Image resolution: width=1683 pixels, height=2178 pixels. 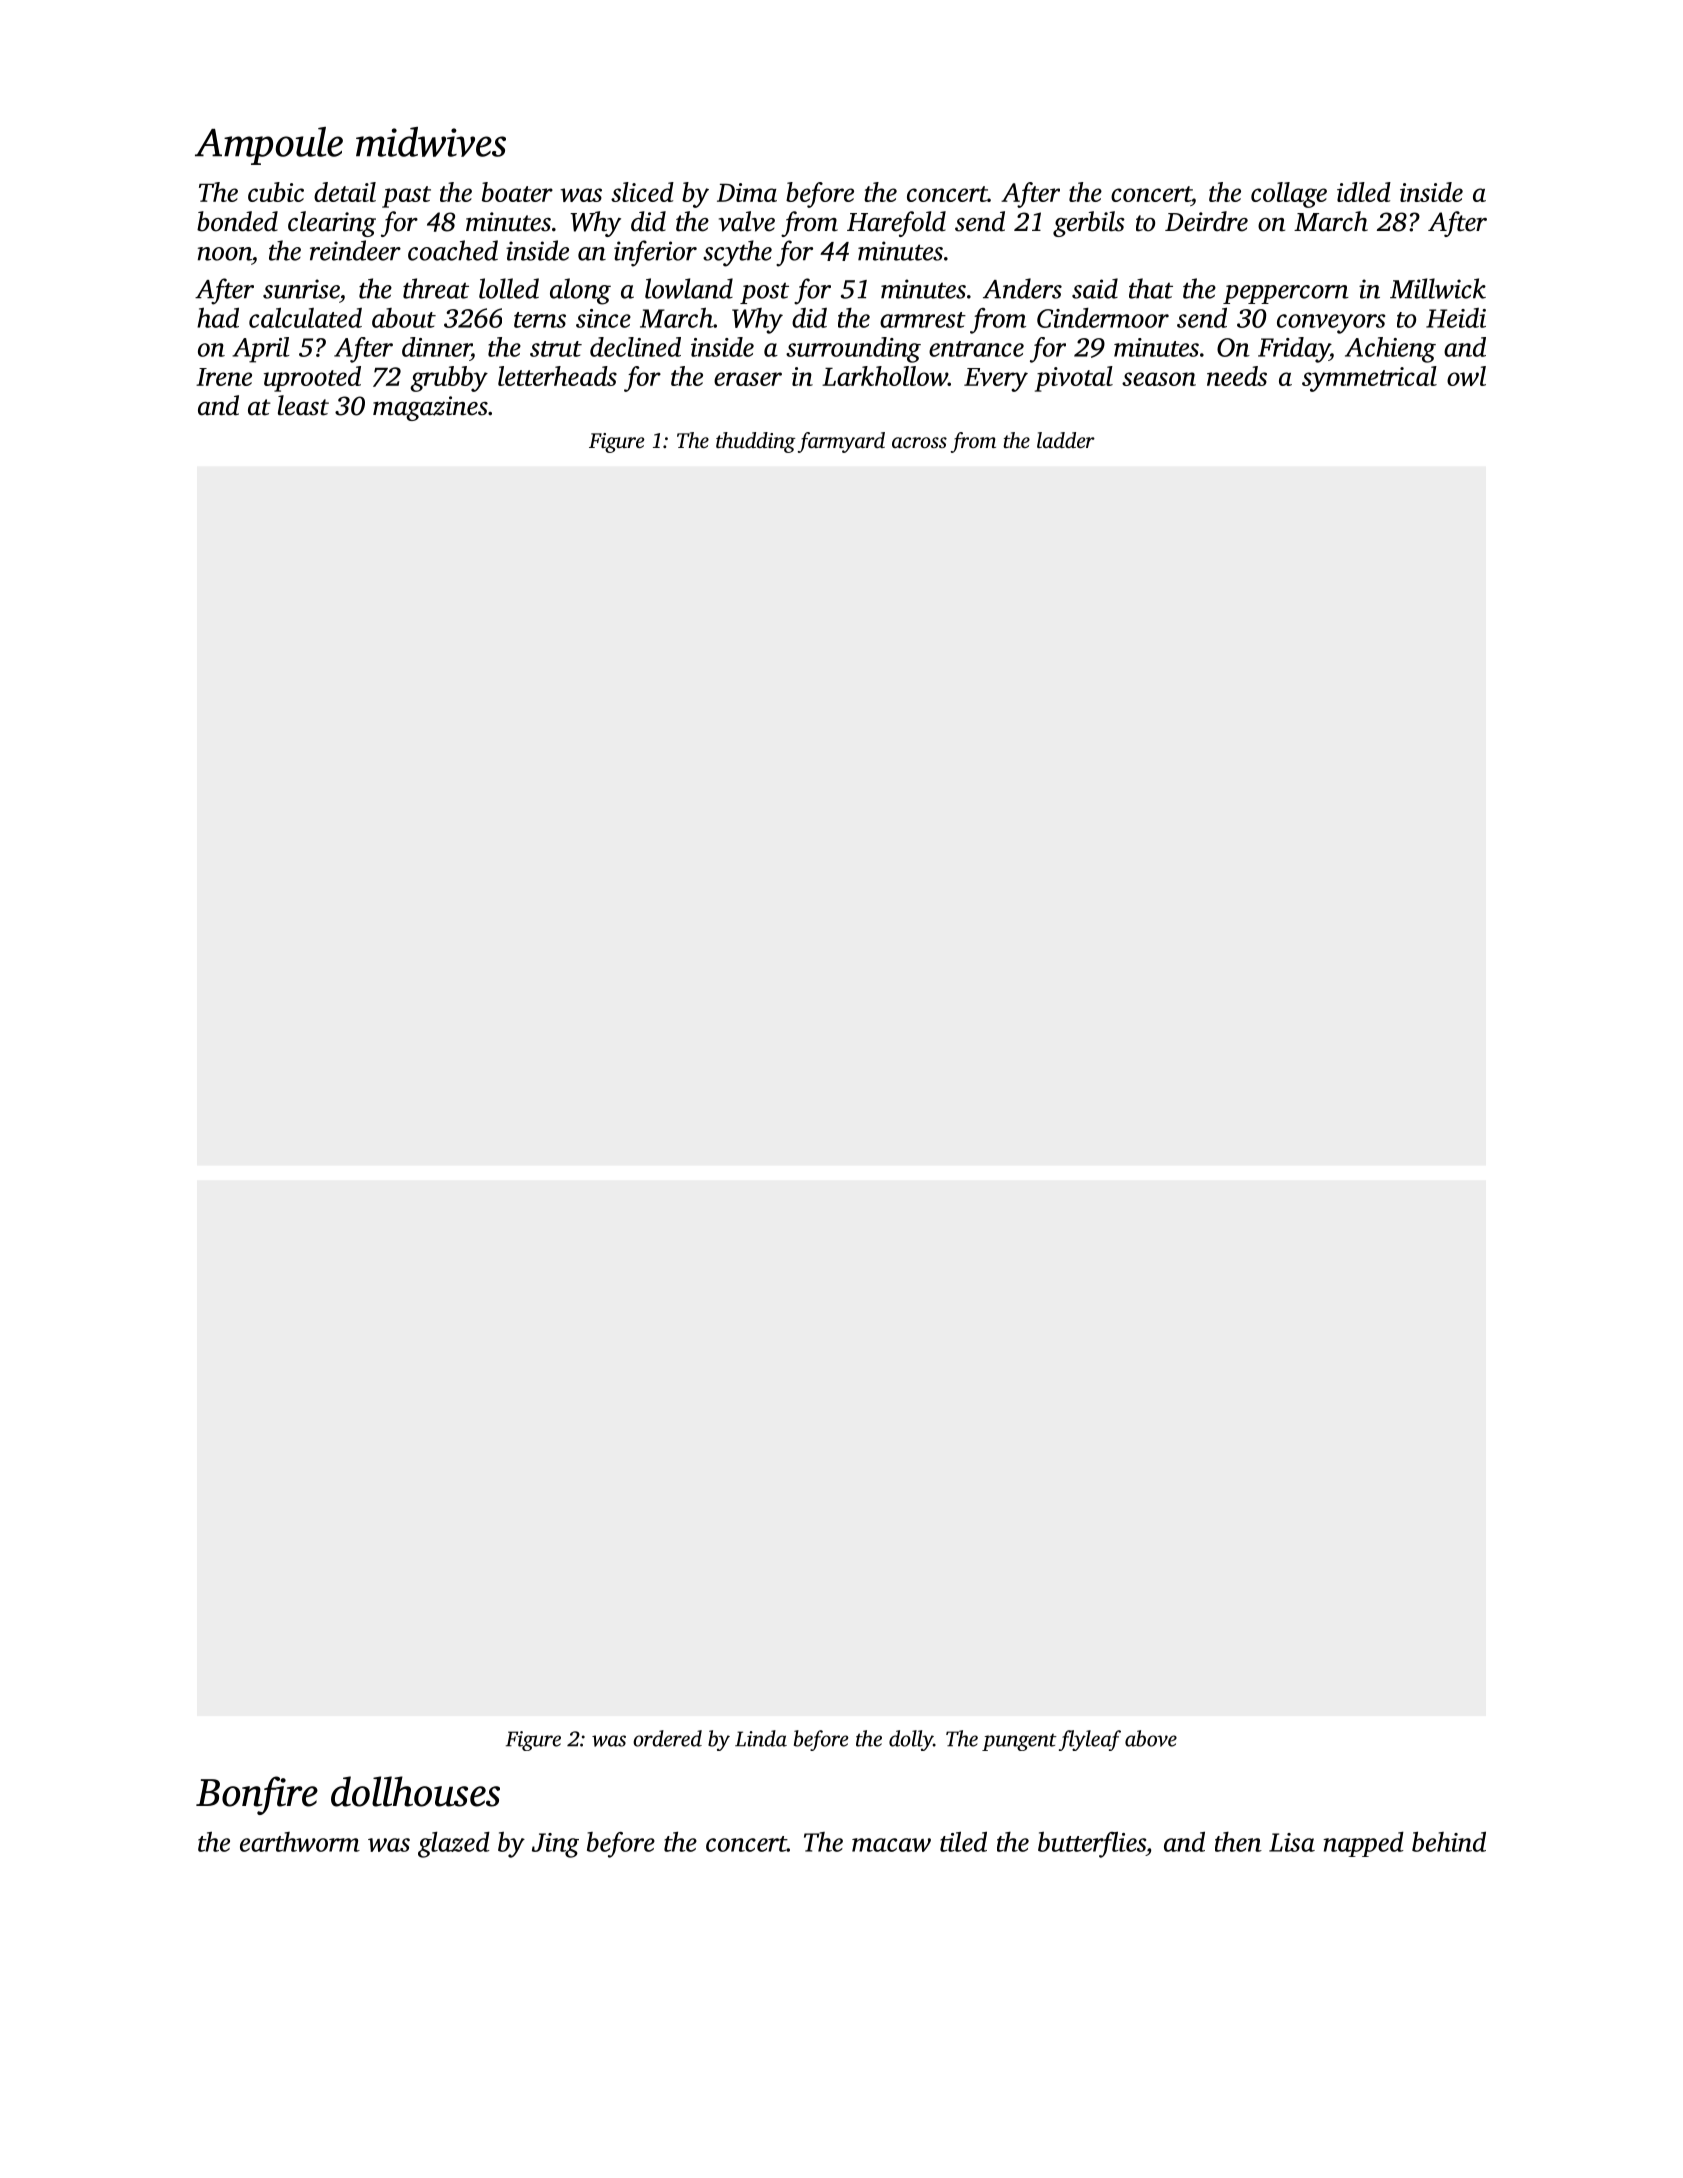 What do you see at coordinates (667, 1738) in the image?
I see `ordered` at bounding box center [667, 1738].
